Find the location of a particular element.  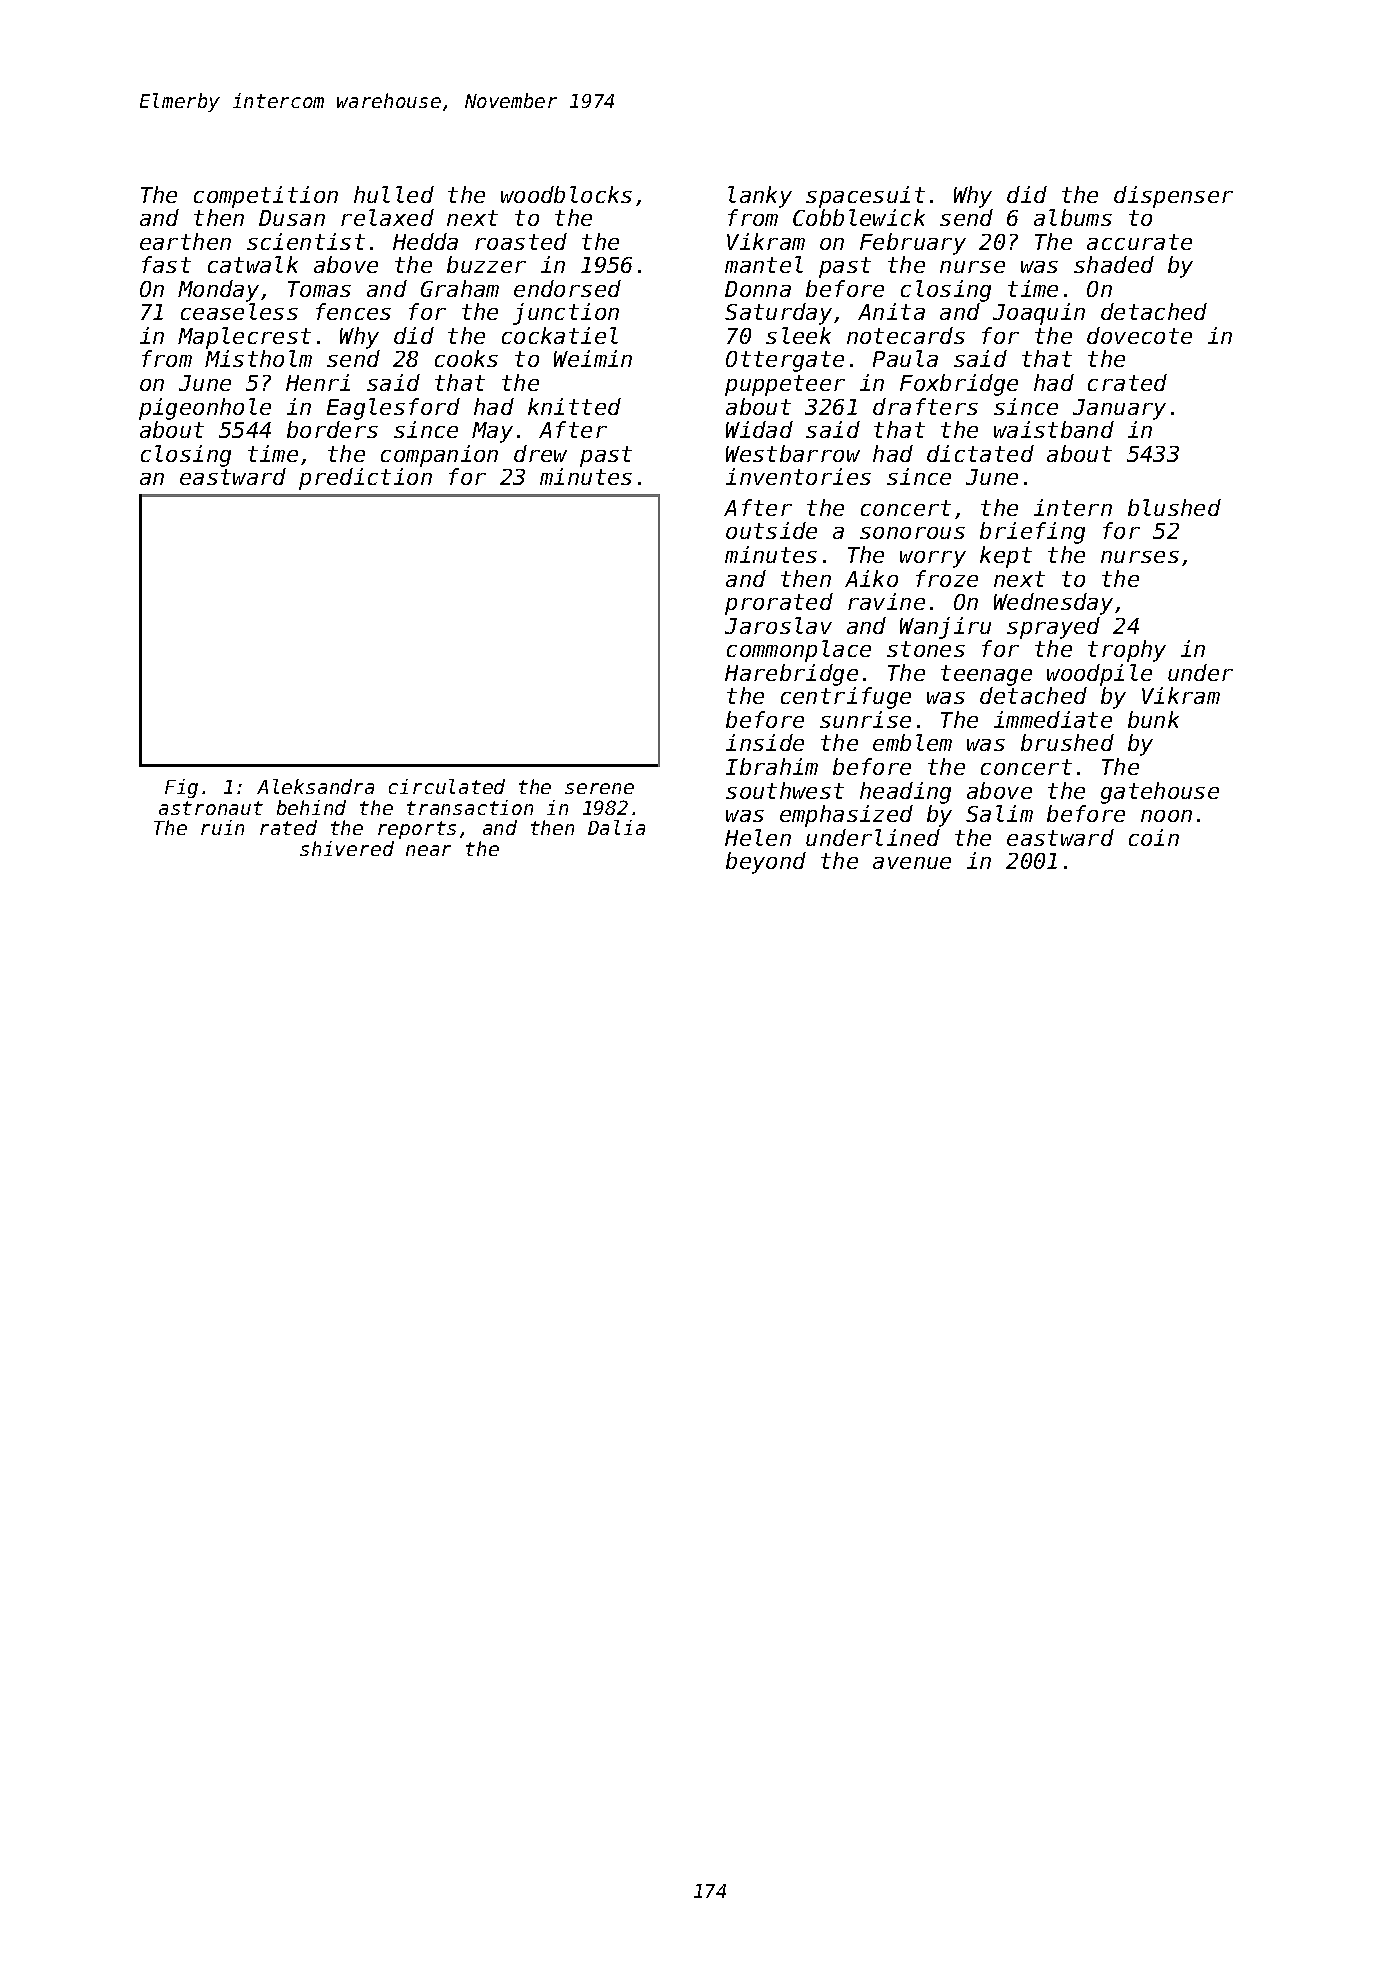

dovecote is located at coordinates (1139, 335).
